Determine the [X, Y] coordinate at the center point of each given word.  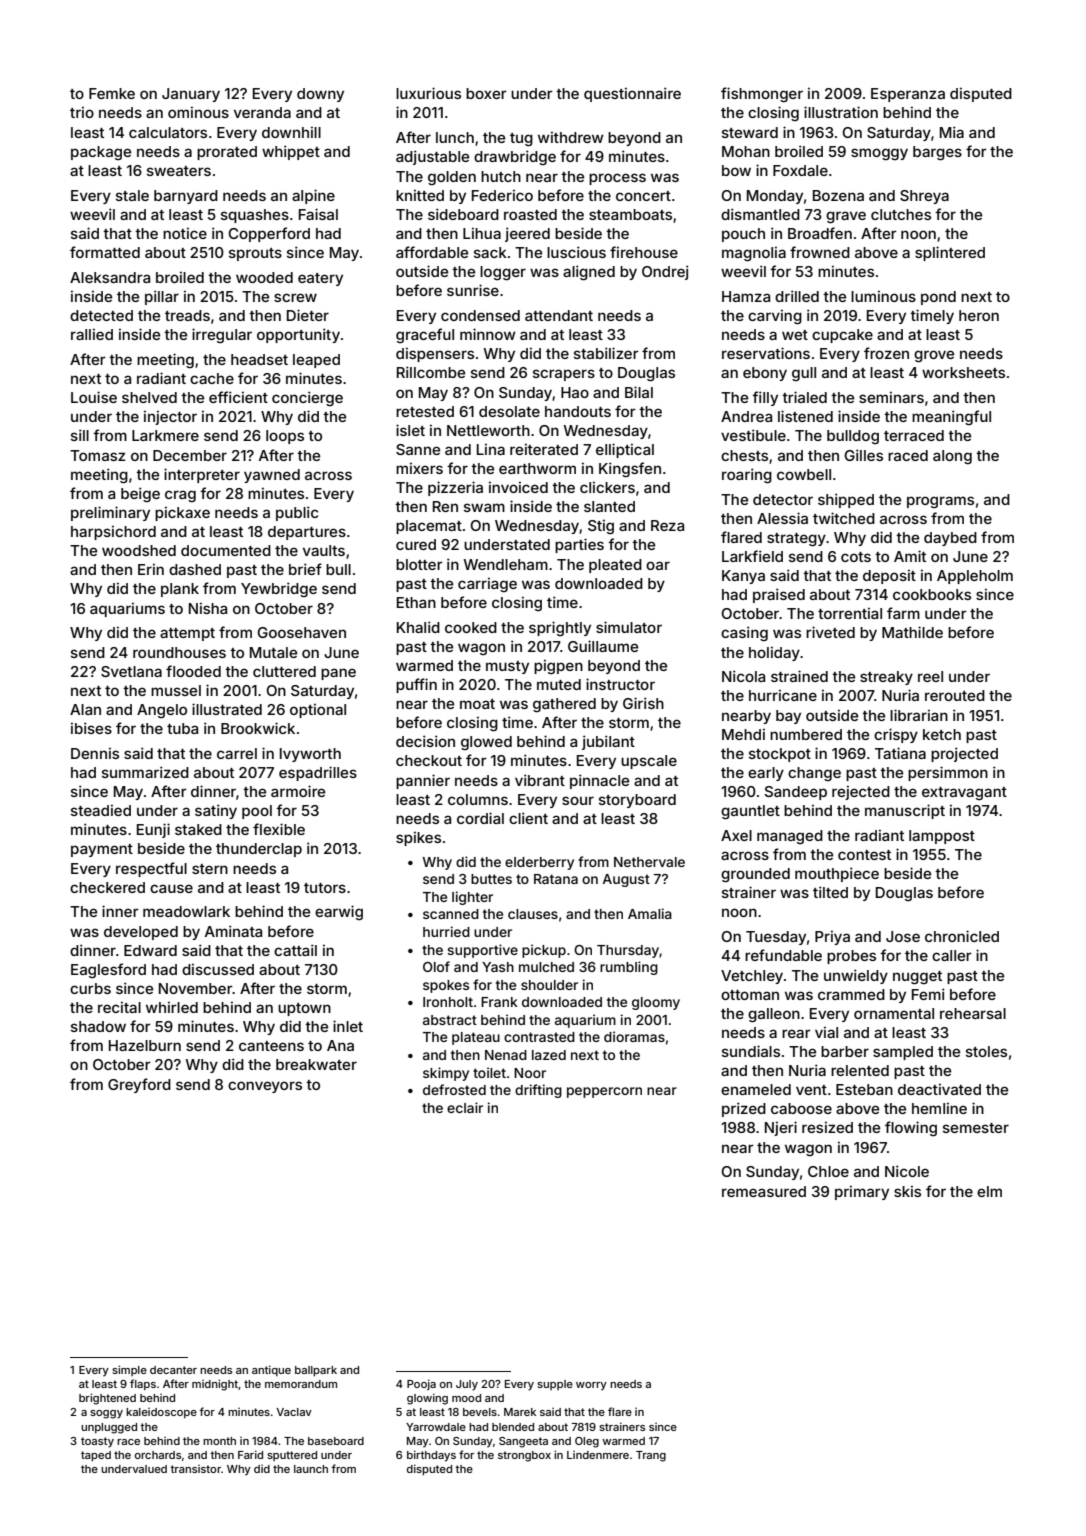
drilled [797, 296]
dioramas [634, 1036]
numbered [806, 734]
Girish [643, 703]
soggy [106, 1414]
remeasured [764, 1191]
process [617, 179]
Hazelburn [145, 1045]
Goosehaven [301, 632]
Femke [112, 93]
